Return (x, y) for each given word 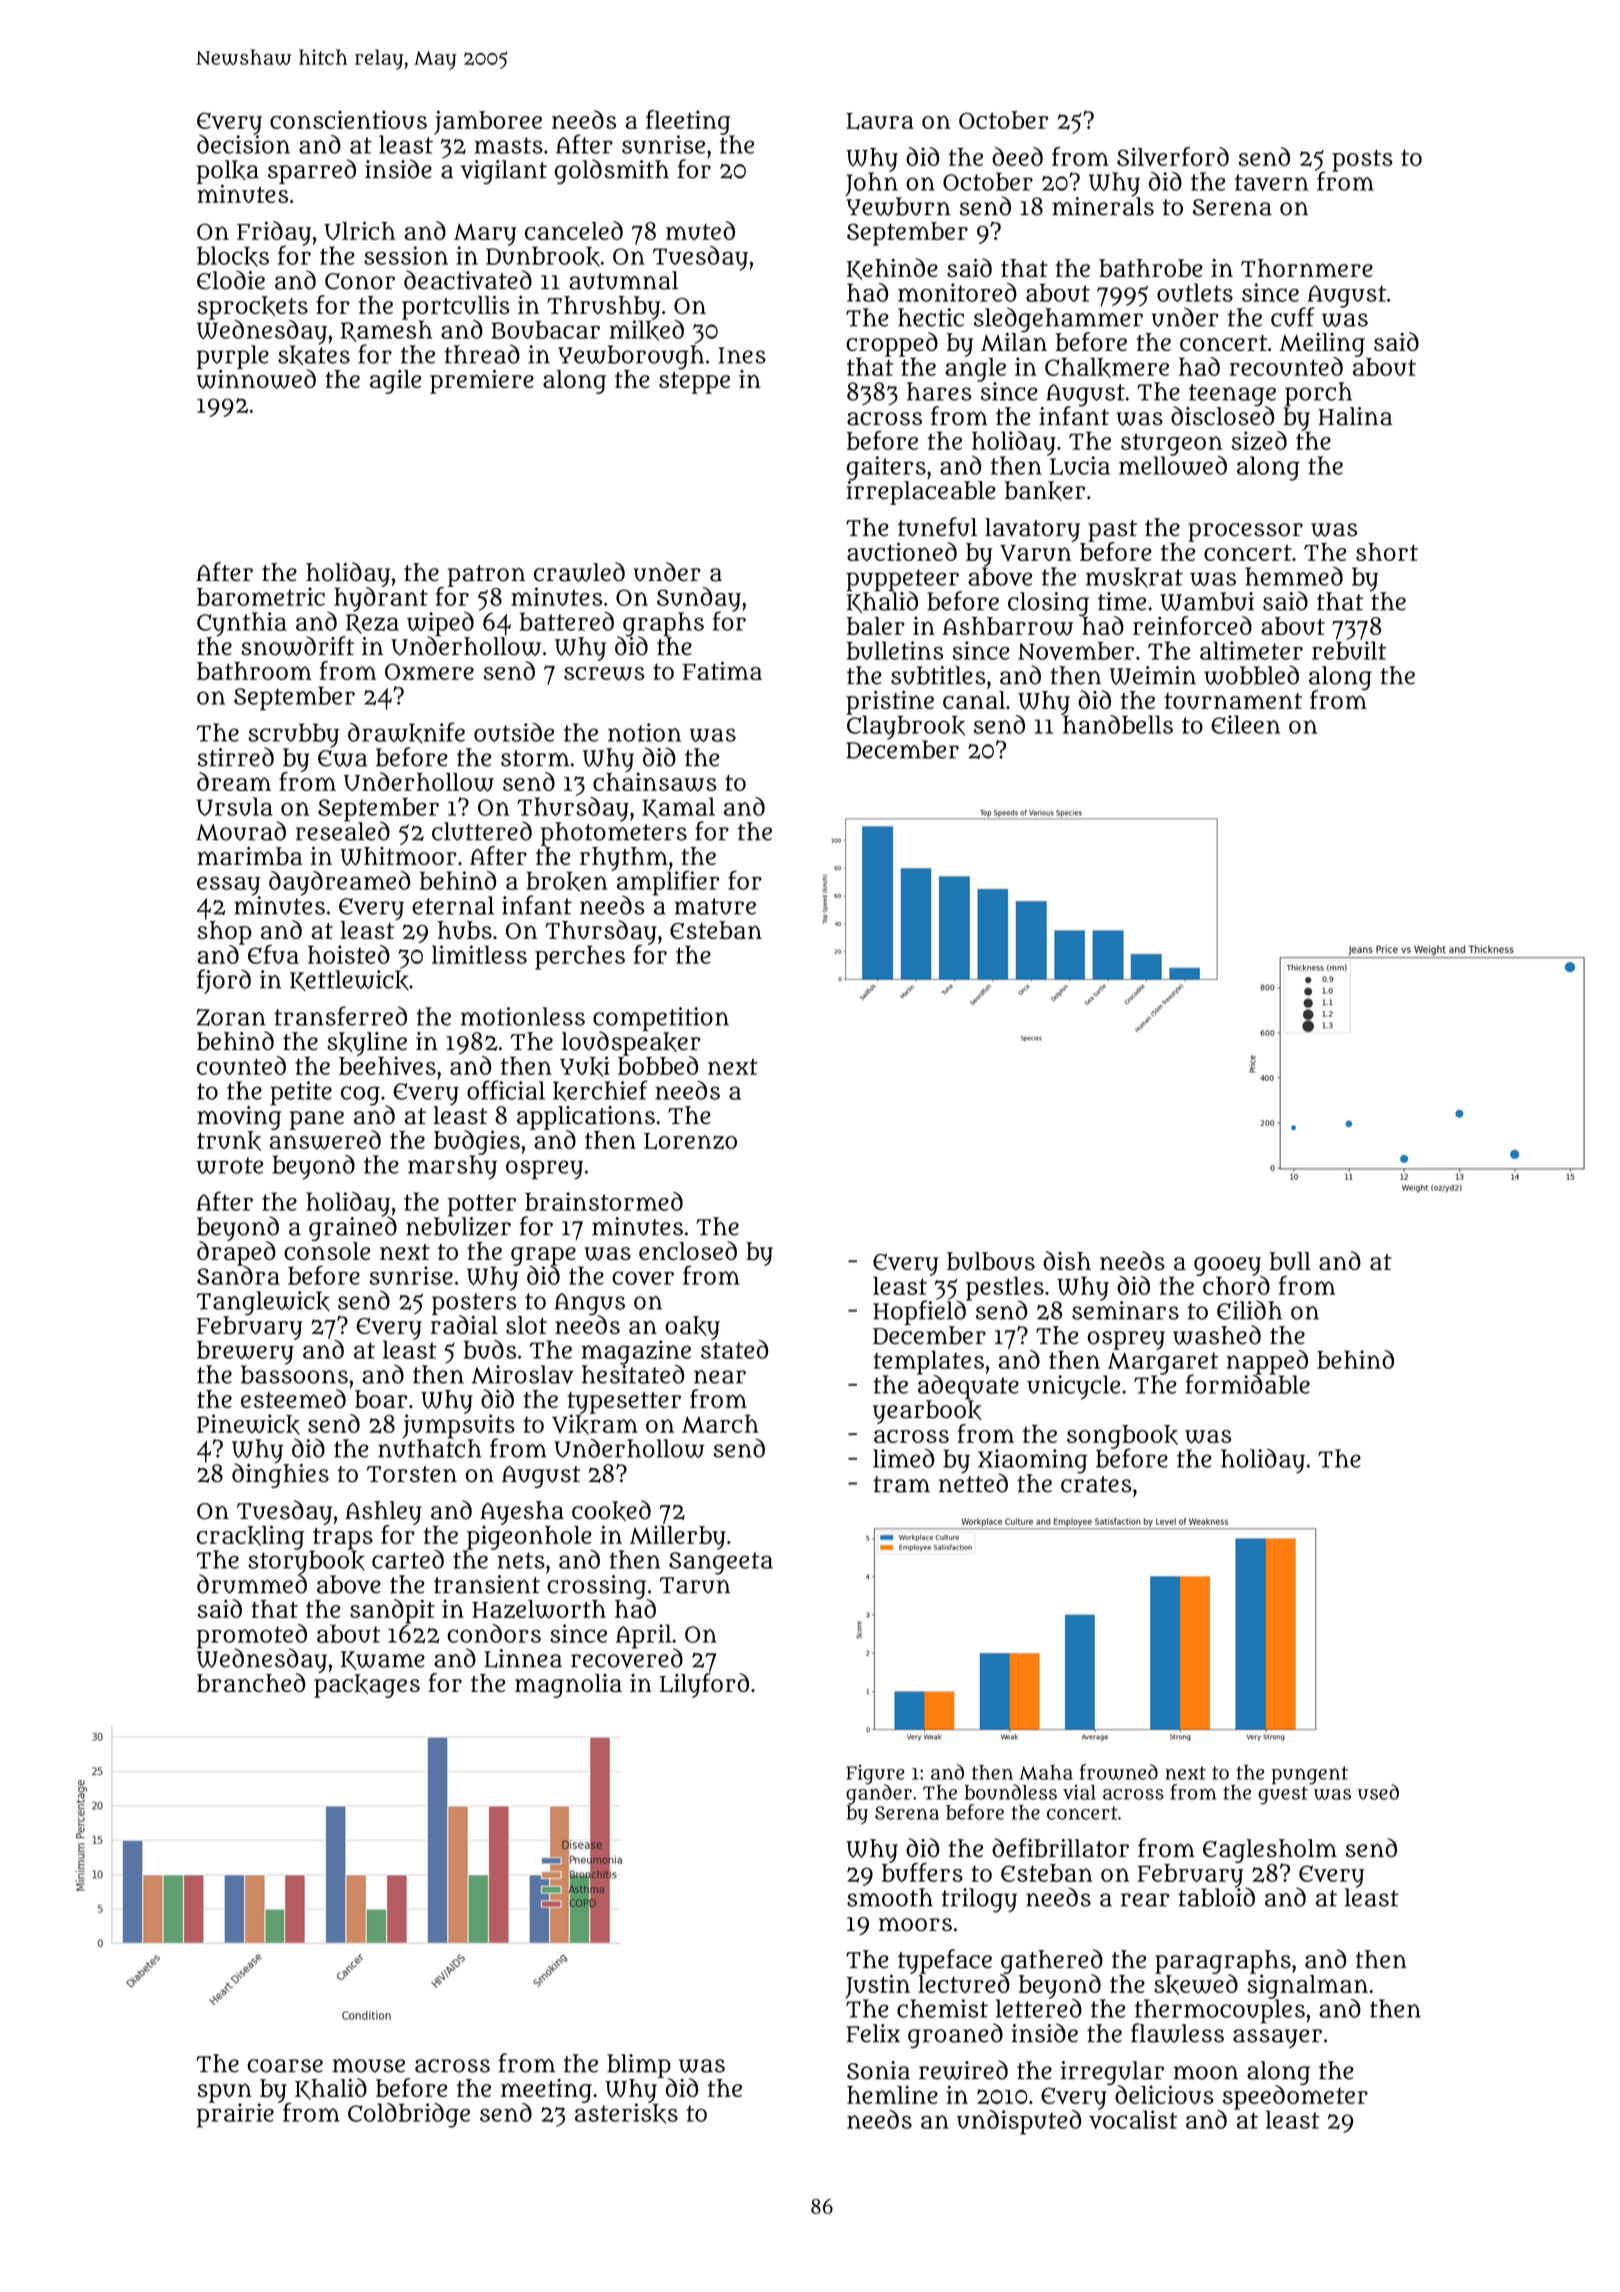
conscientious (348, 119)
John (871, 184)
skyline (367, 1044)
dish (1067, 1260)
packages (367, 1686)
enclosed (688, 1250)
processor (1245, 532)
